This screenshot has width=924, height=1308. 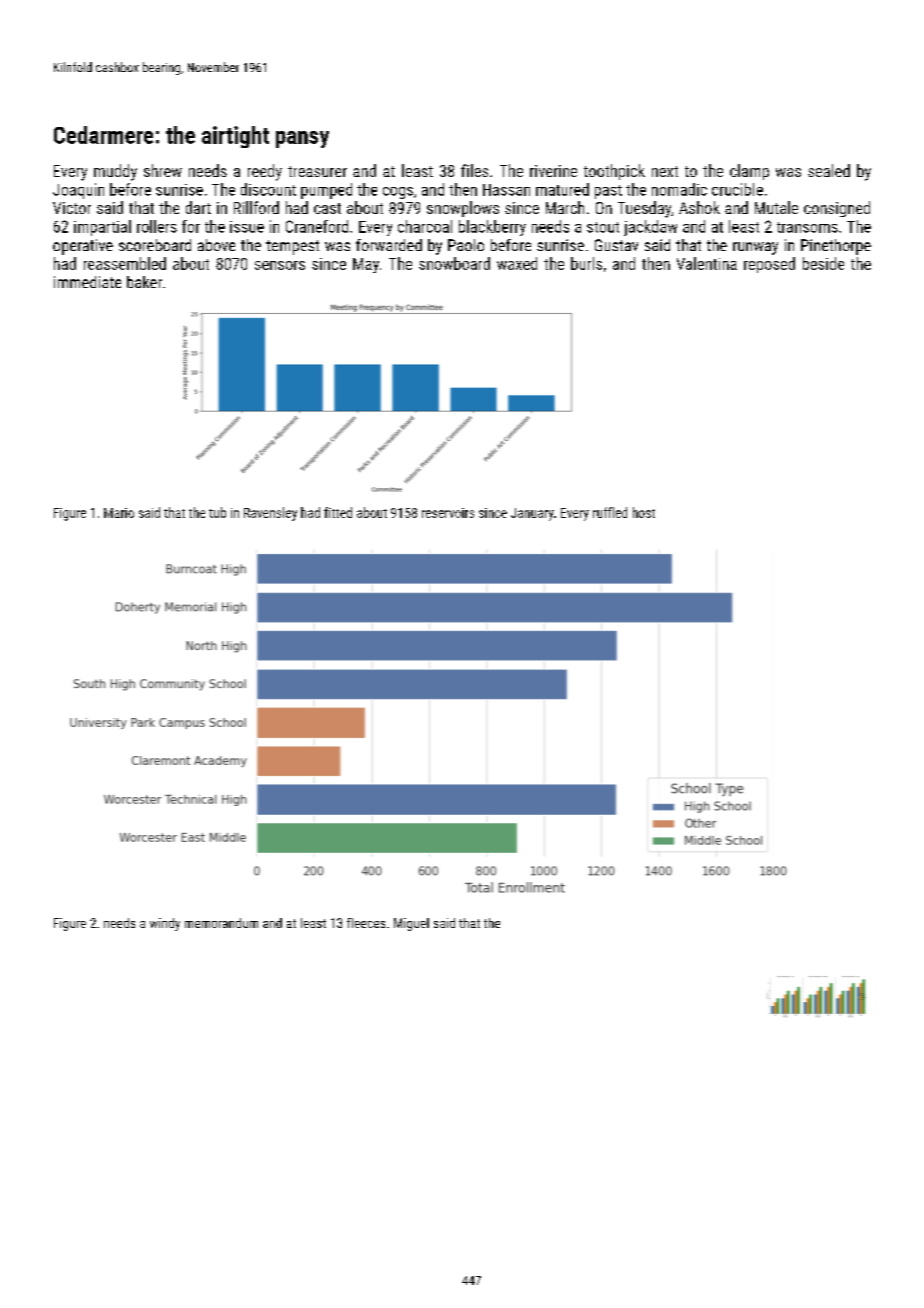 I want to click on Ravensley, so click(x=270, y=514).
